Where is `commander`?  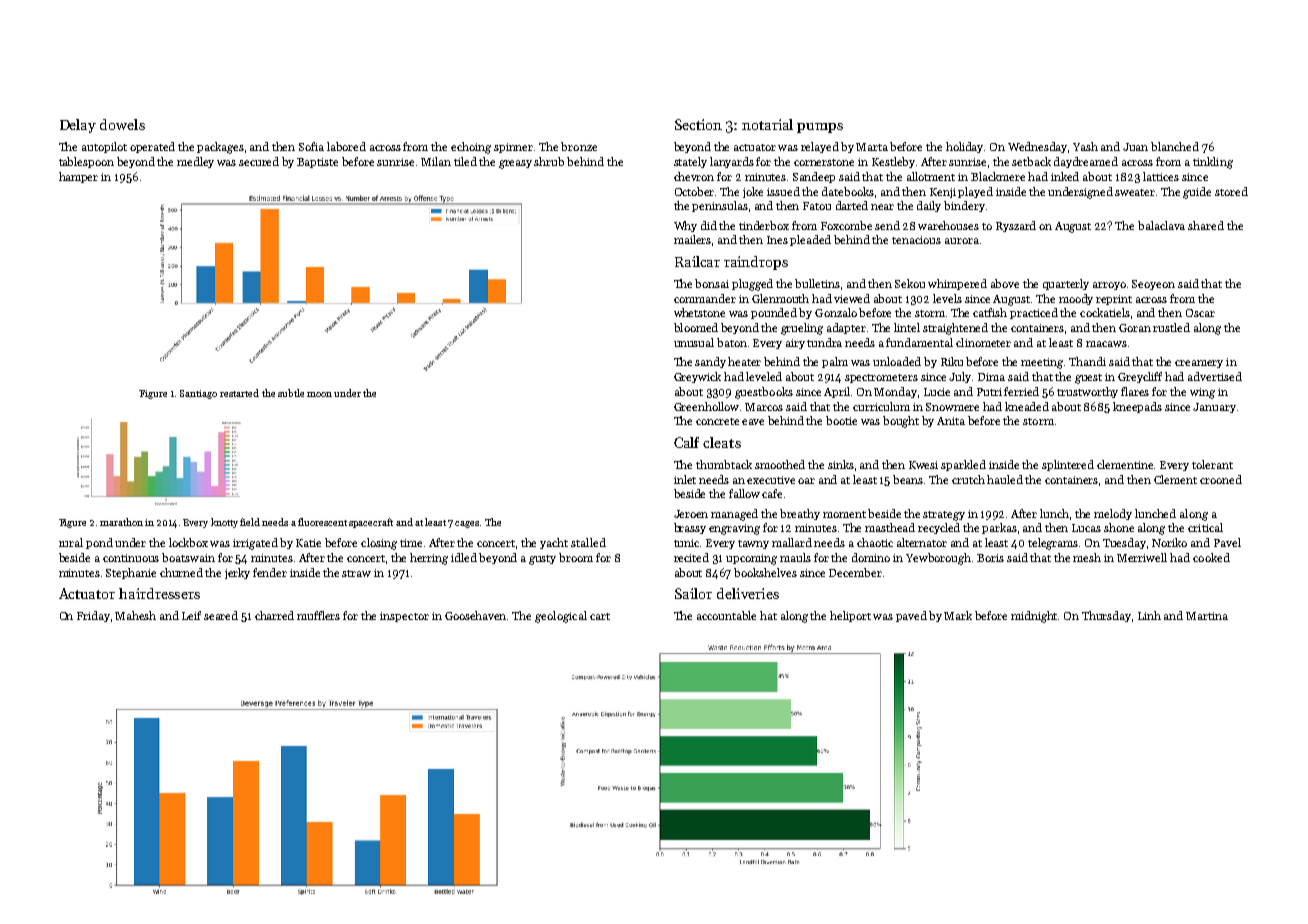
commander is located at coordinates (705, 298).
